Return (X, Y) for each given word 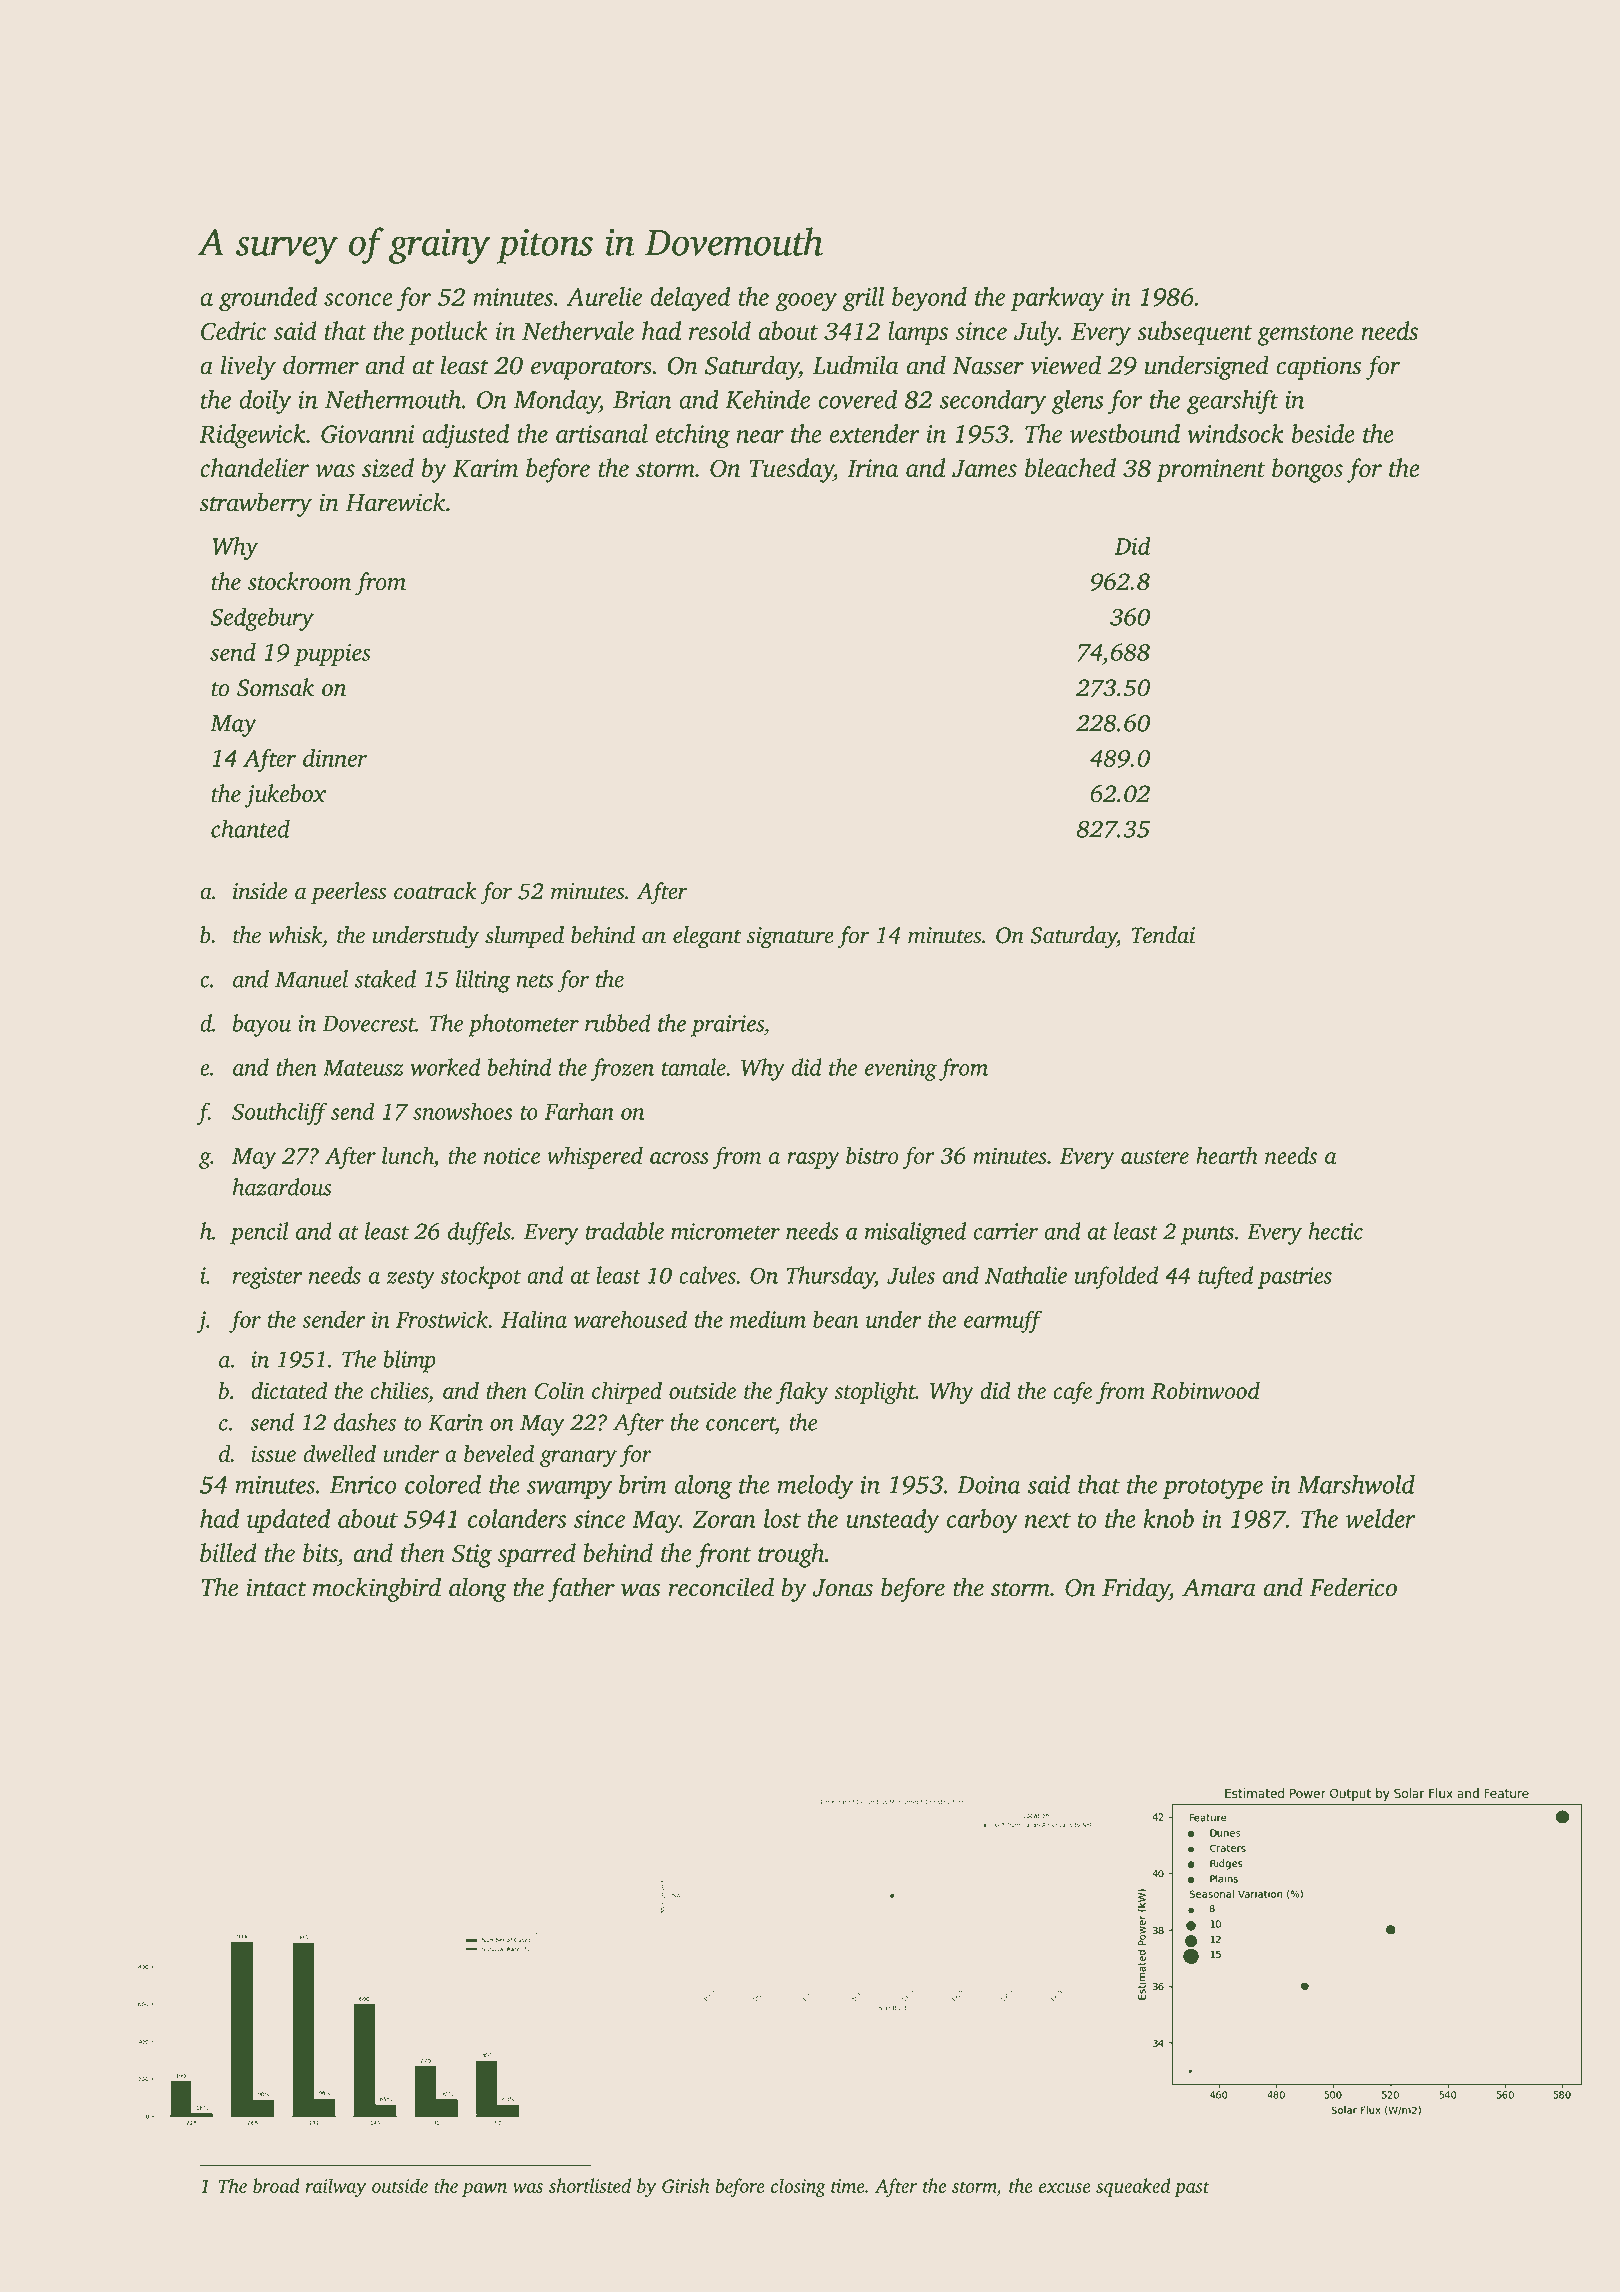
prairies (727, 1026)
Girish (685, 2185)
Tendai (1163, 935)
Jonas (842, 1588)
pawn (484, 2190)
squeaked (1133, 2187)
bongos (1307, 470)
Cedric (233, 331)
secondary (992, 402)
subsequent (1194, 333)
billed (228, 1552)
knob (1168, 1518)
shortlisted (590, 2185)
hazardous (282, 1187)
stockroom (299, 581)
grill (863, 299)
